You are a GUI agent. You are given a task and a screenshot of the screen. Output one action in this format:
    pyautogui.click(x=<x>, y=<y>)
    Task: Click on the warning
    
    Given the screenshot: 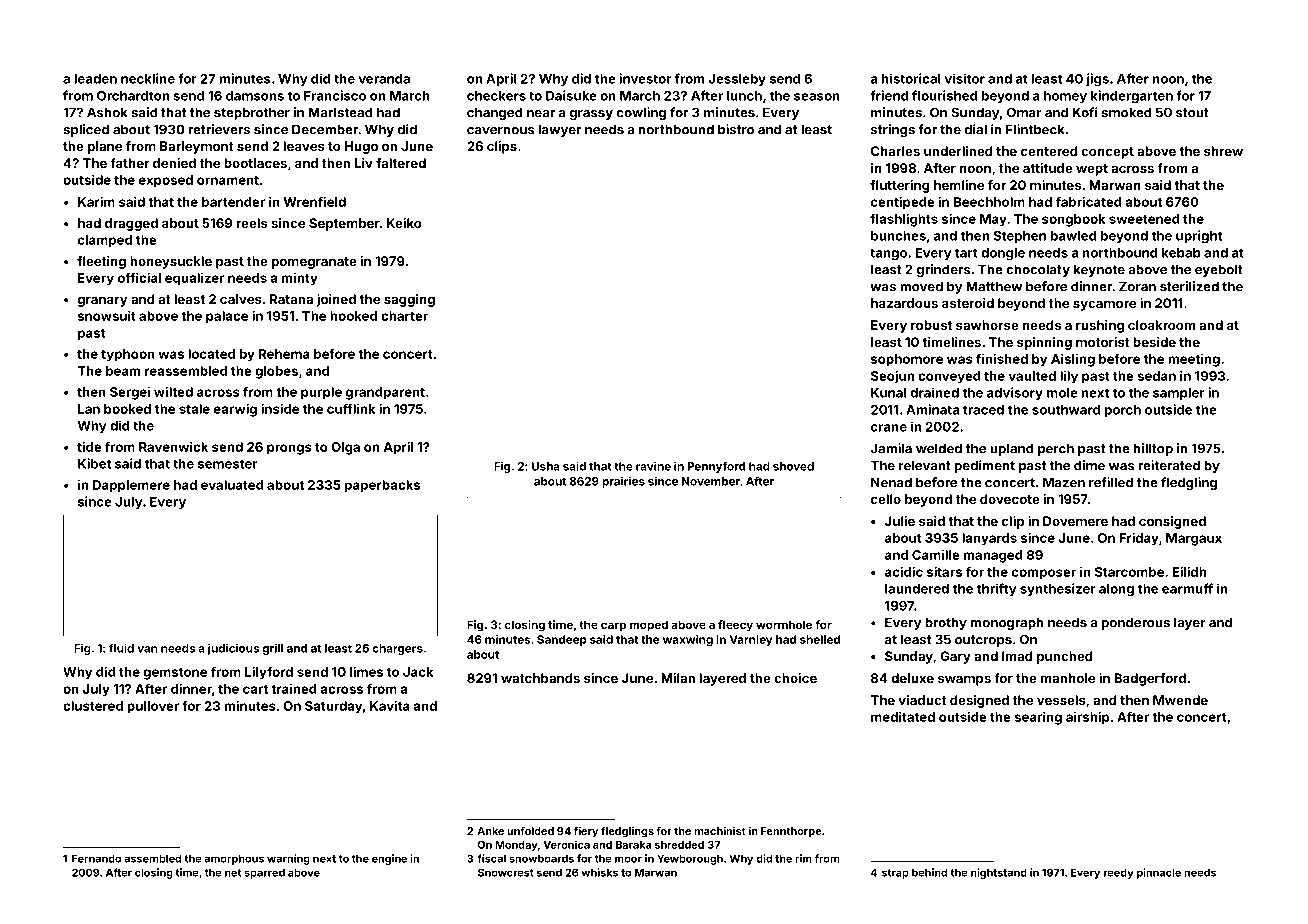 What is the action you would take?
    pyautogui.click(x=288, y=859)
